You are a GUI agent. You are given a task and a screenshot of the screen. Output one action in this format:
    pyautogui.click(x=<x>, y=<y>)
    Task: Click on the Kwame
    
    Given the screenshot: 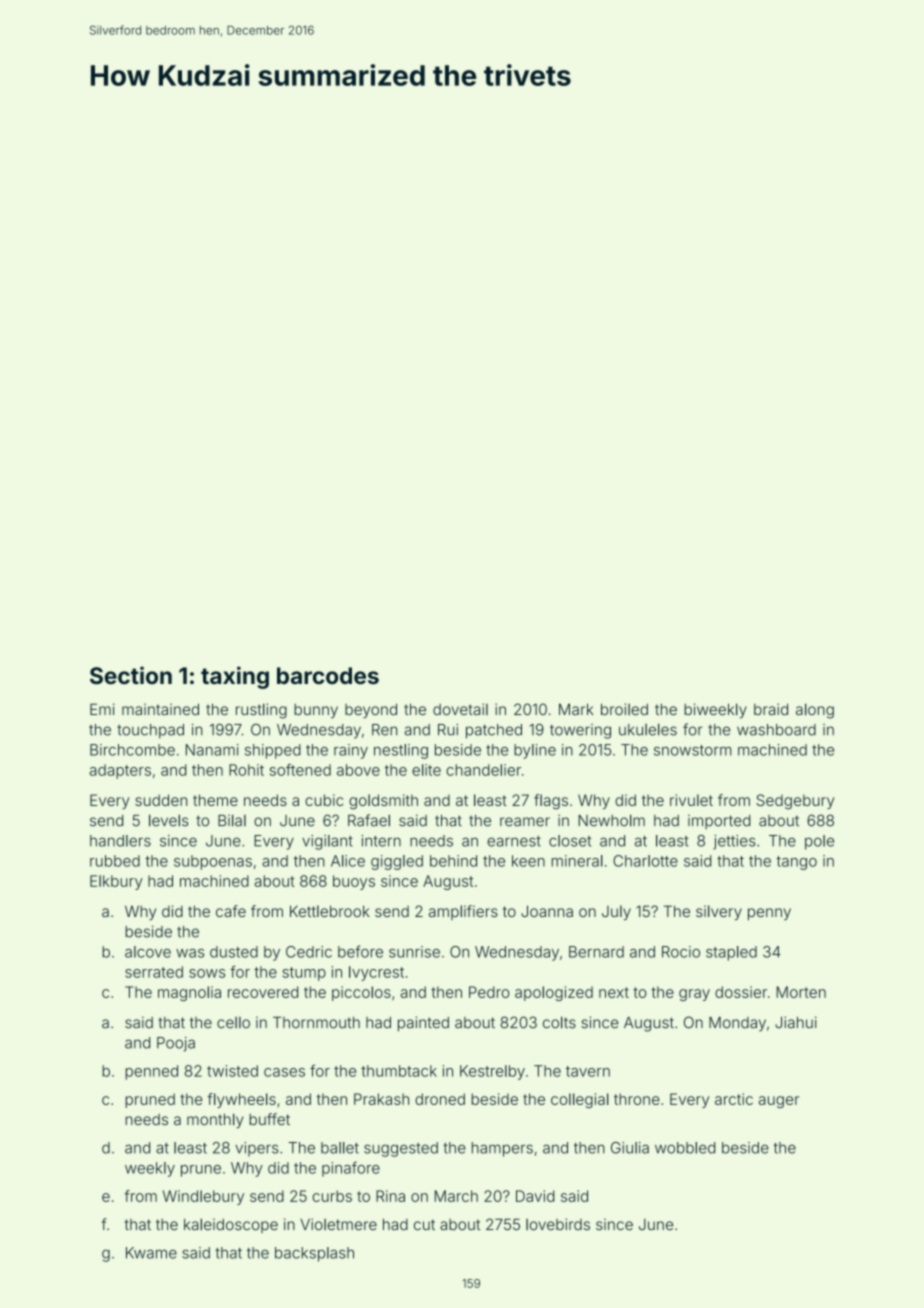 What is the action you would take?
    pyautogui.click(x=151, y=1253)
